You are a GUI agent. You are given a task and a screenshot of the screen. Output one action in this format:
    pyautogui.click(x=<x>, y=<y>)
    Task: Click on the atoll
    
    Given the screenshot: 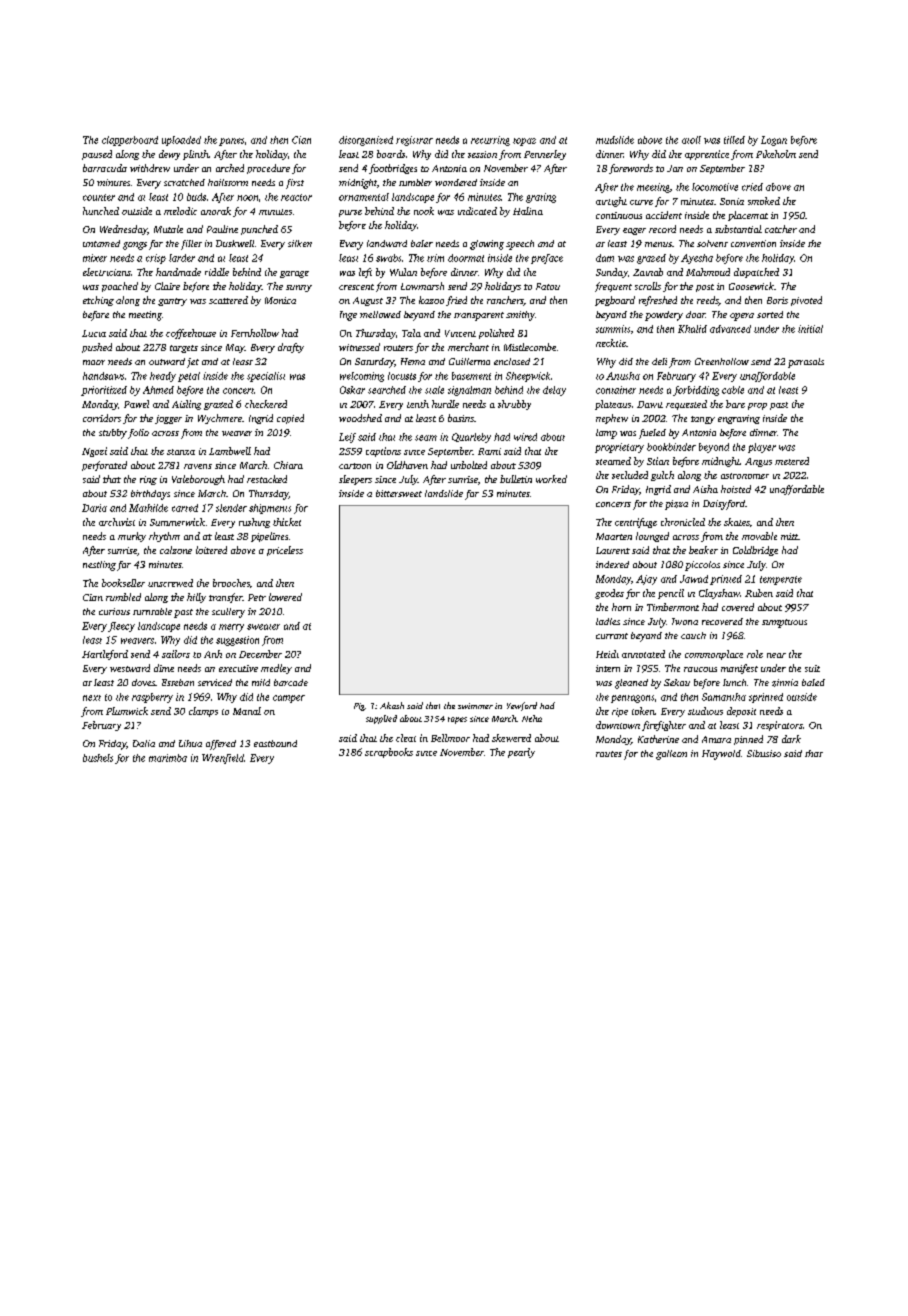 What is the action you would take?
    pyautogui.click(x=691, y=140)
